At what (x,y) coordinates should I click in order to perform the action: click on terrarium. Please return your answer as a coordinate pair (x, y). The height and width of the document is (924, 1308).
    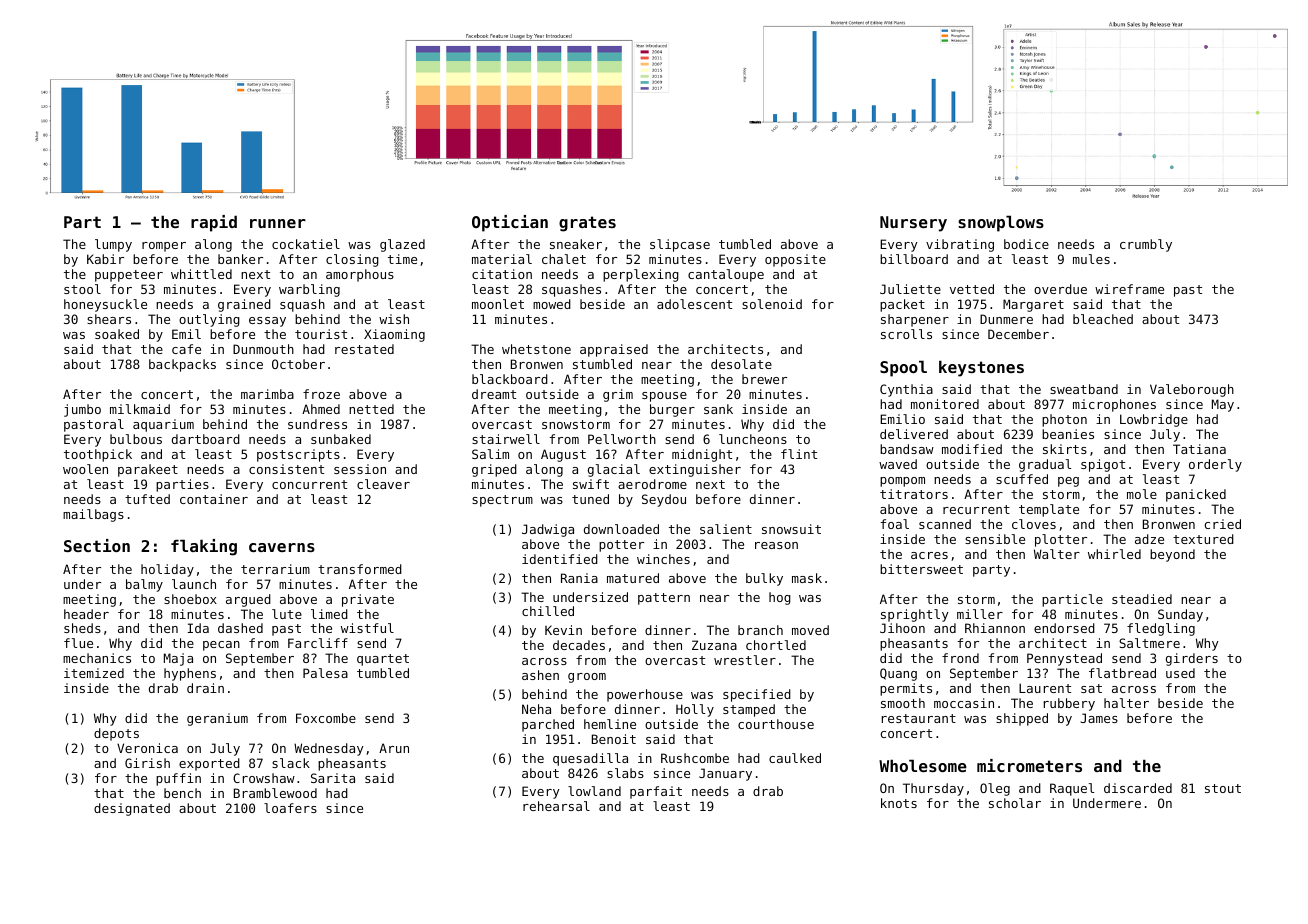
    Looking at the image, I should click on (275, 569).
